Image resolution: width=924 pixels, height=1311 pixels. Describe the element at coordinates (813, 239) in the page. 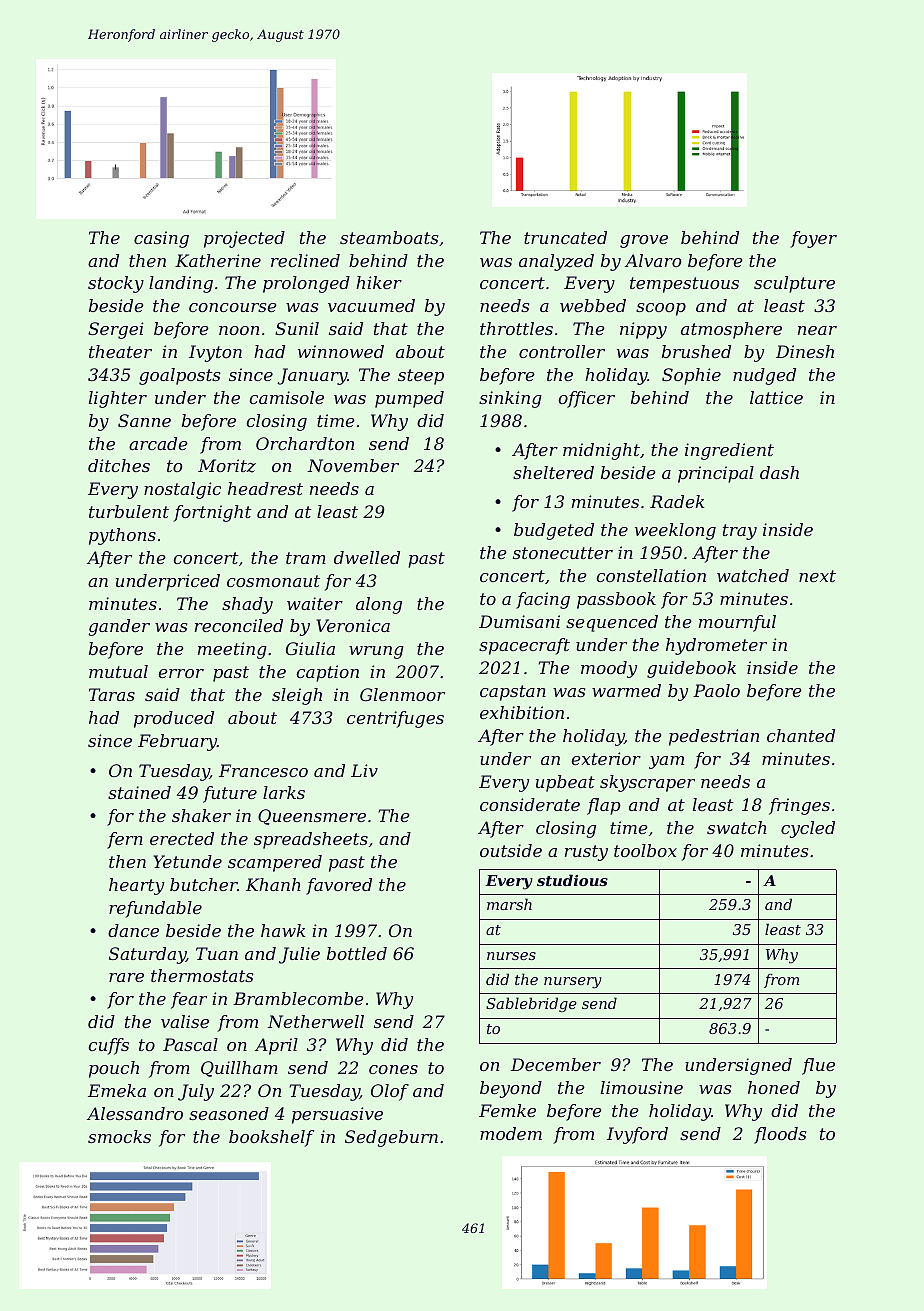

I see `foyer` at that location.
